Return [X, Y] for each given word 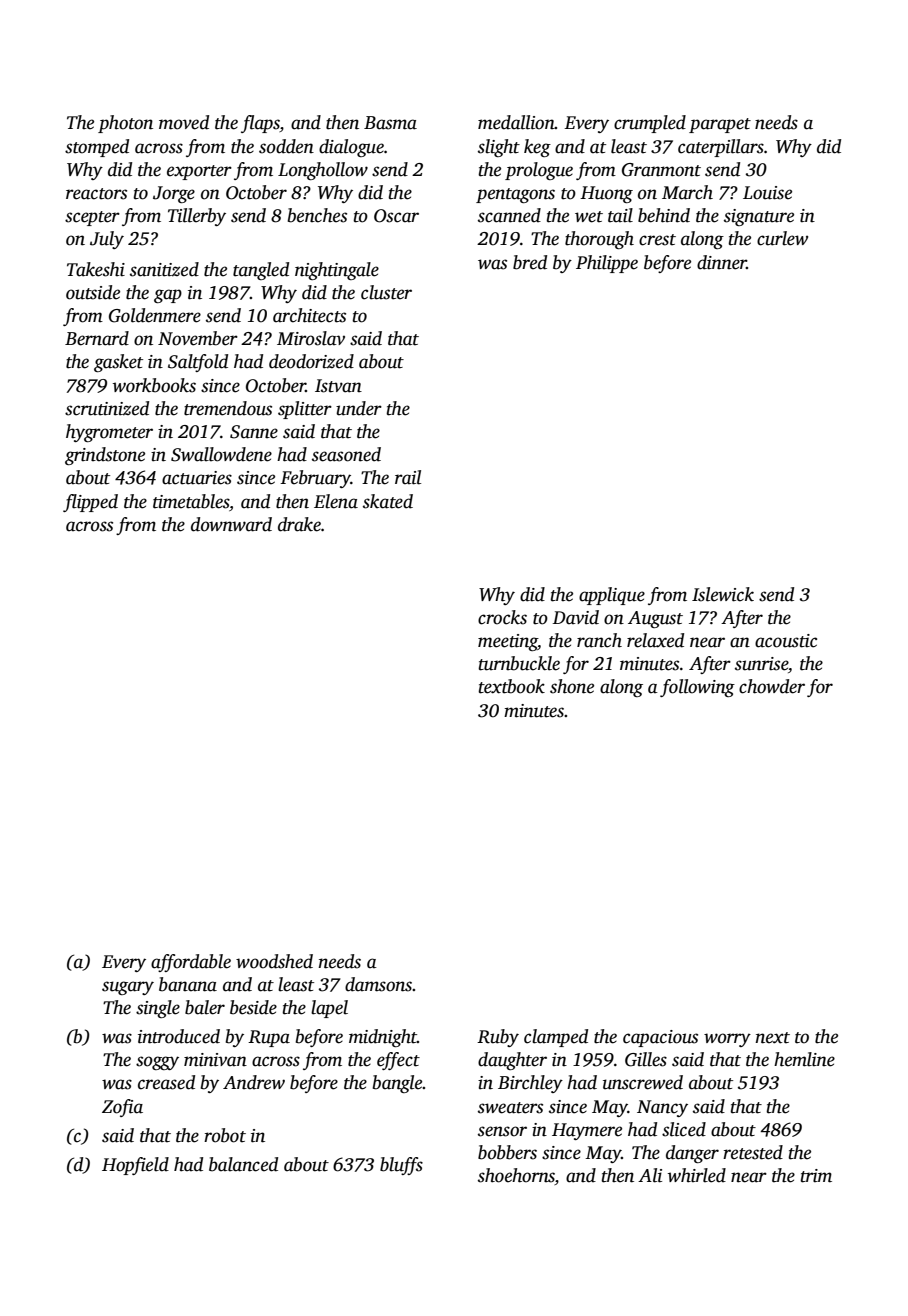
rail [408, 477]
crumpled [650, 124]
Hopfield [135, 1166]
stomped [97, 148]
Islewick [723, 594]
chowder [772, 686]
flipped [90, 503]
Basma [390, 123]
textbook [511, 686]
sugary [128, 988]
